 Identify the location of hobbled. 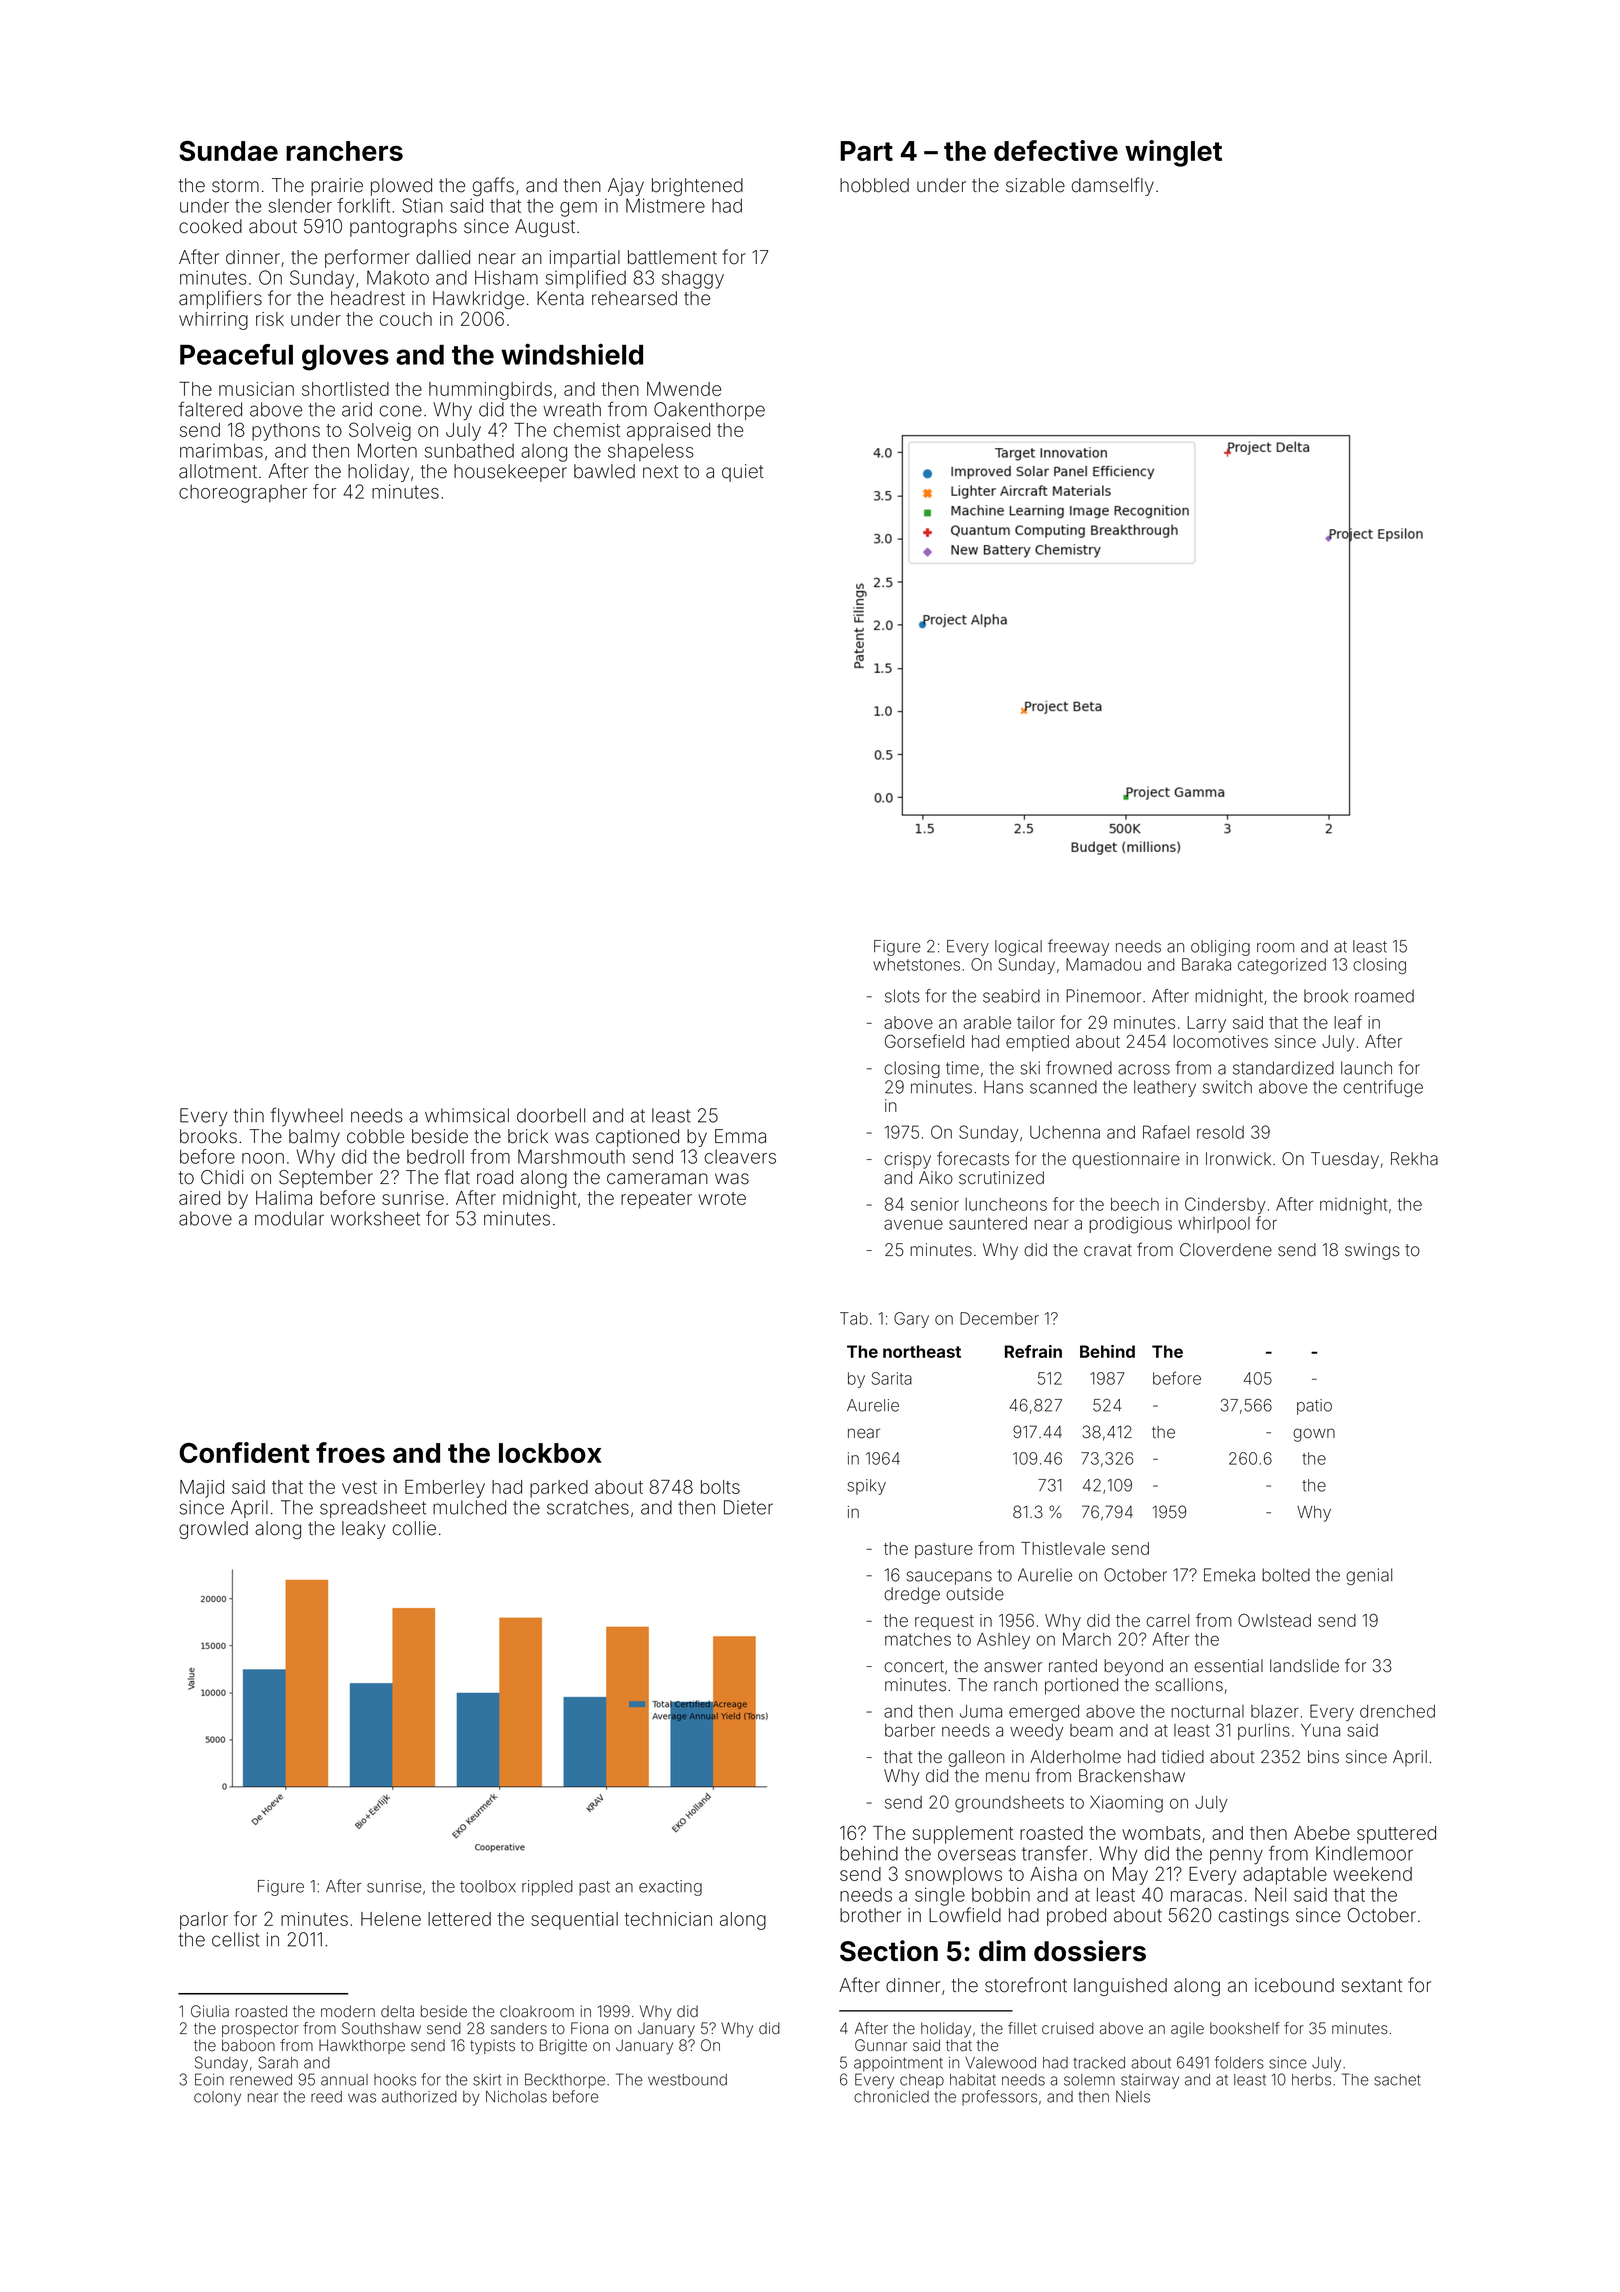
(874, 185).
